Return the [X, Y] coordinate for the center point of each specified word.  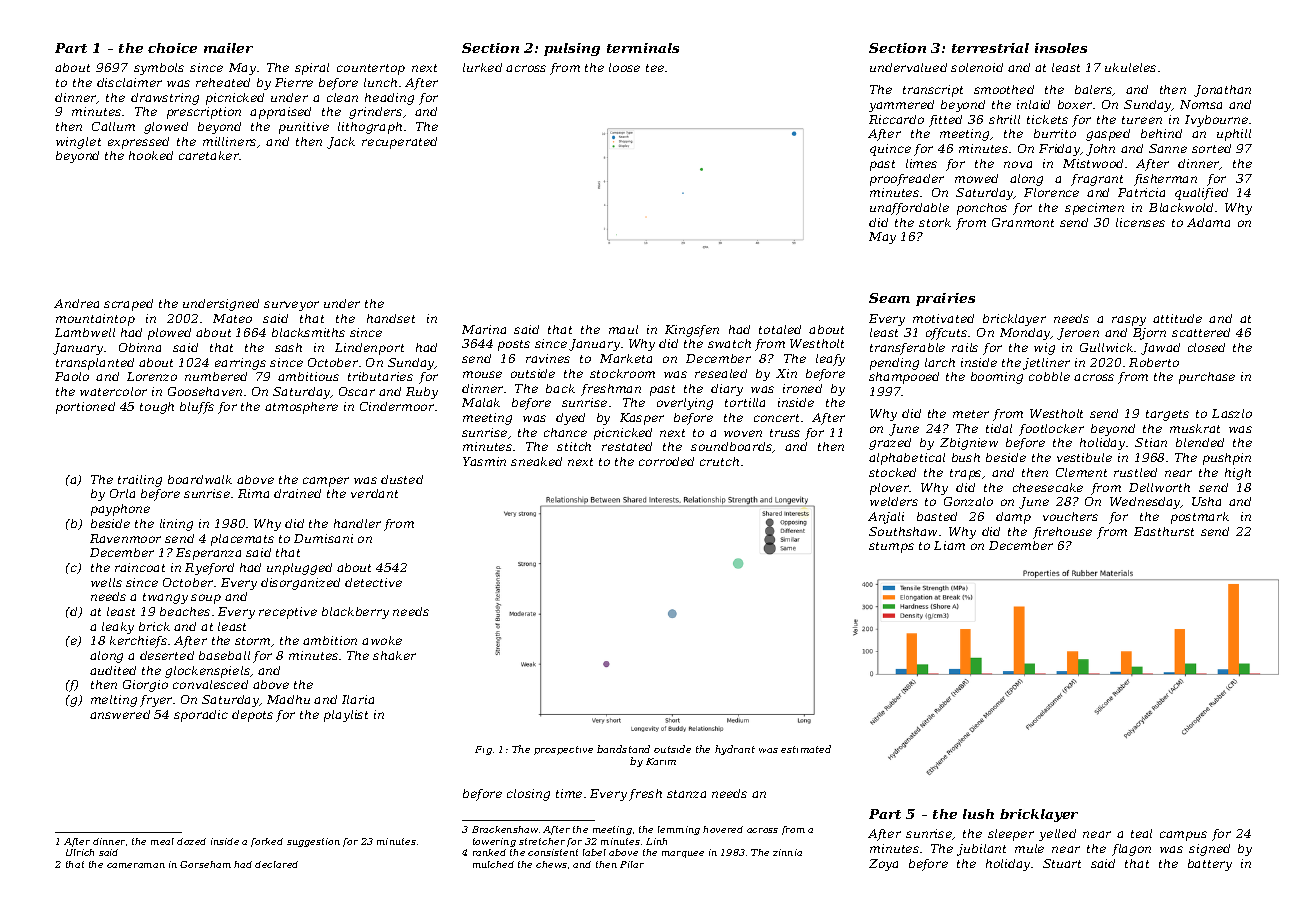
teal [1141, 833]
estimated [806, 749]
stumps [891, 547]
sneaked [536, 461]
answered [120, 714]
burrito [1055, 133]
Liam [949, 545]
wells [106, 582]
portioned [85, 408]
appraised [280, 113]
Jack [341, 143]
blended [1200, 442]
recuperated [399, 143]
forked [267, 842]
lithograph [370, 128]
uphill [1234, 135]
